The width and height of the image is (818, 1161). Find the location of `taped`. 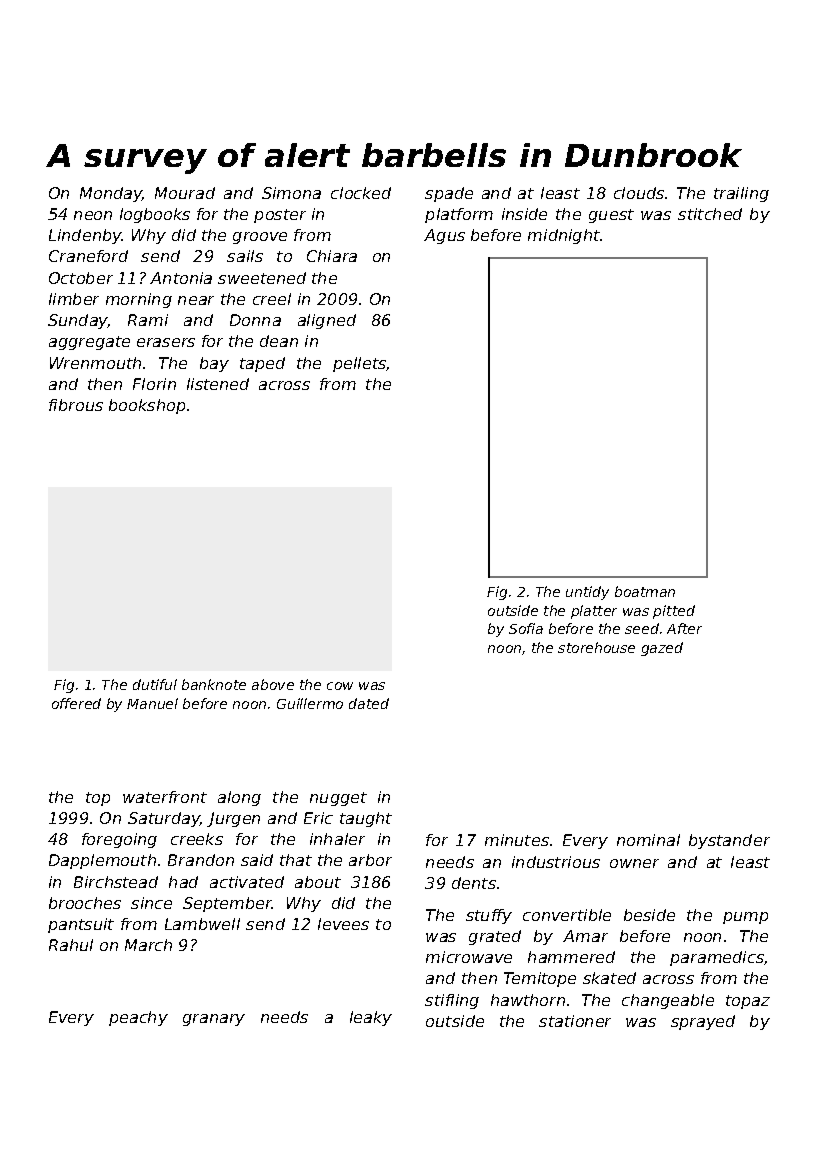

taped is located at coordinates (262, 364).
